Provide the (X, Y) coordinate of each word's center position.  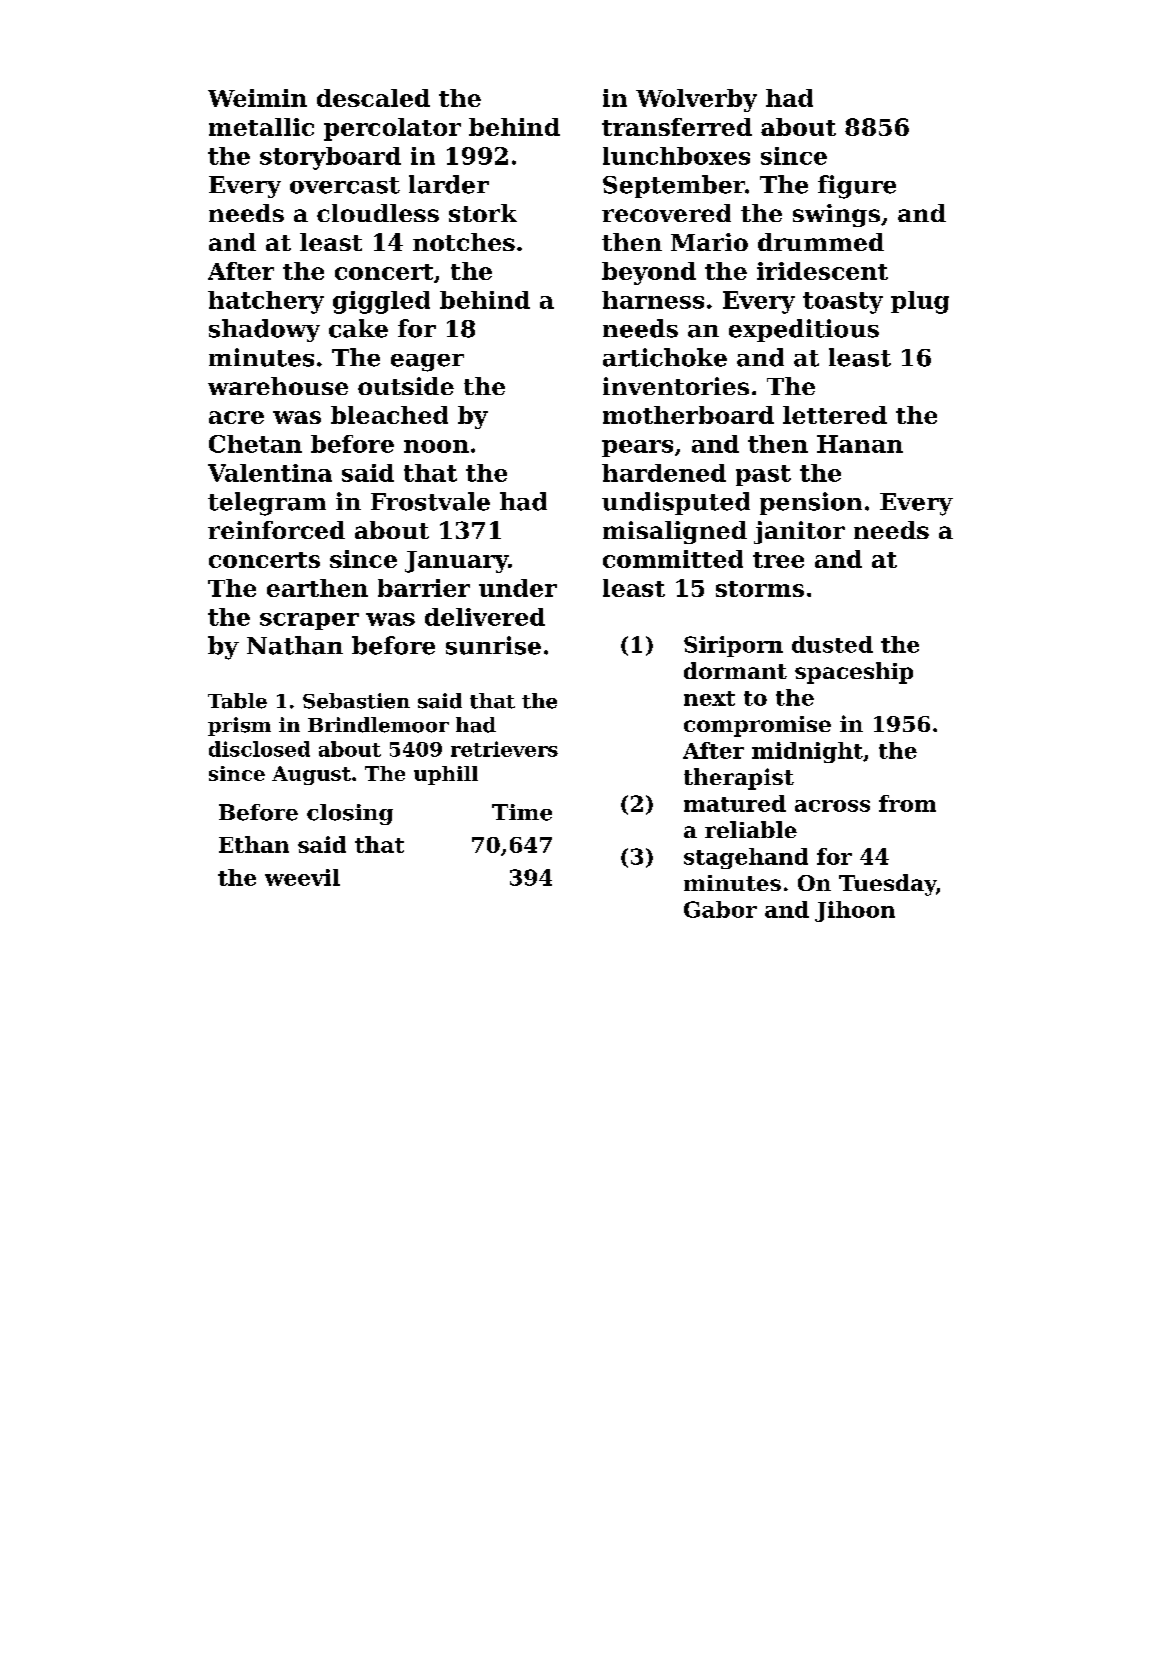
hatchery (266, 302)
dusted (832, 644)
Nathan (295, 645)
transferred (677, 127)
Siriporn (733, 646)
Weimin (257, 98)
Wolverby (696, 100)
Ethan (254, 844)
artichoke (665, 357)
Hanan (860, 444)
